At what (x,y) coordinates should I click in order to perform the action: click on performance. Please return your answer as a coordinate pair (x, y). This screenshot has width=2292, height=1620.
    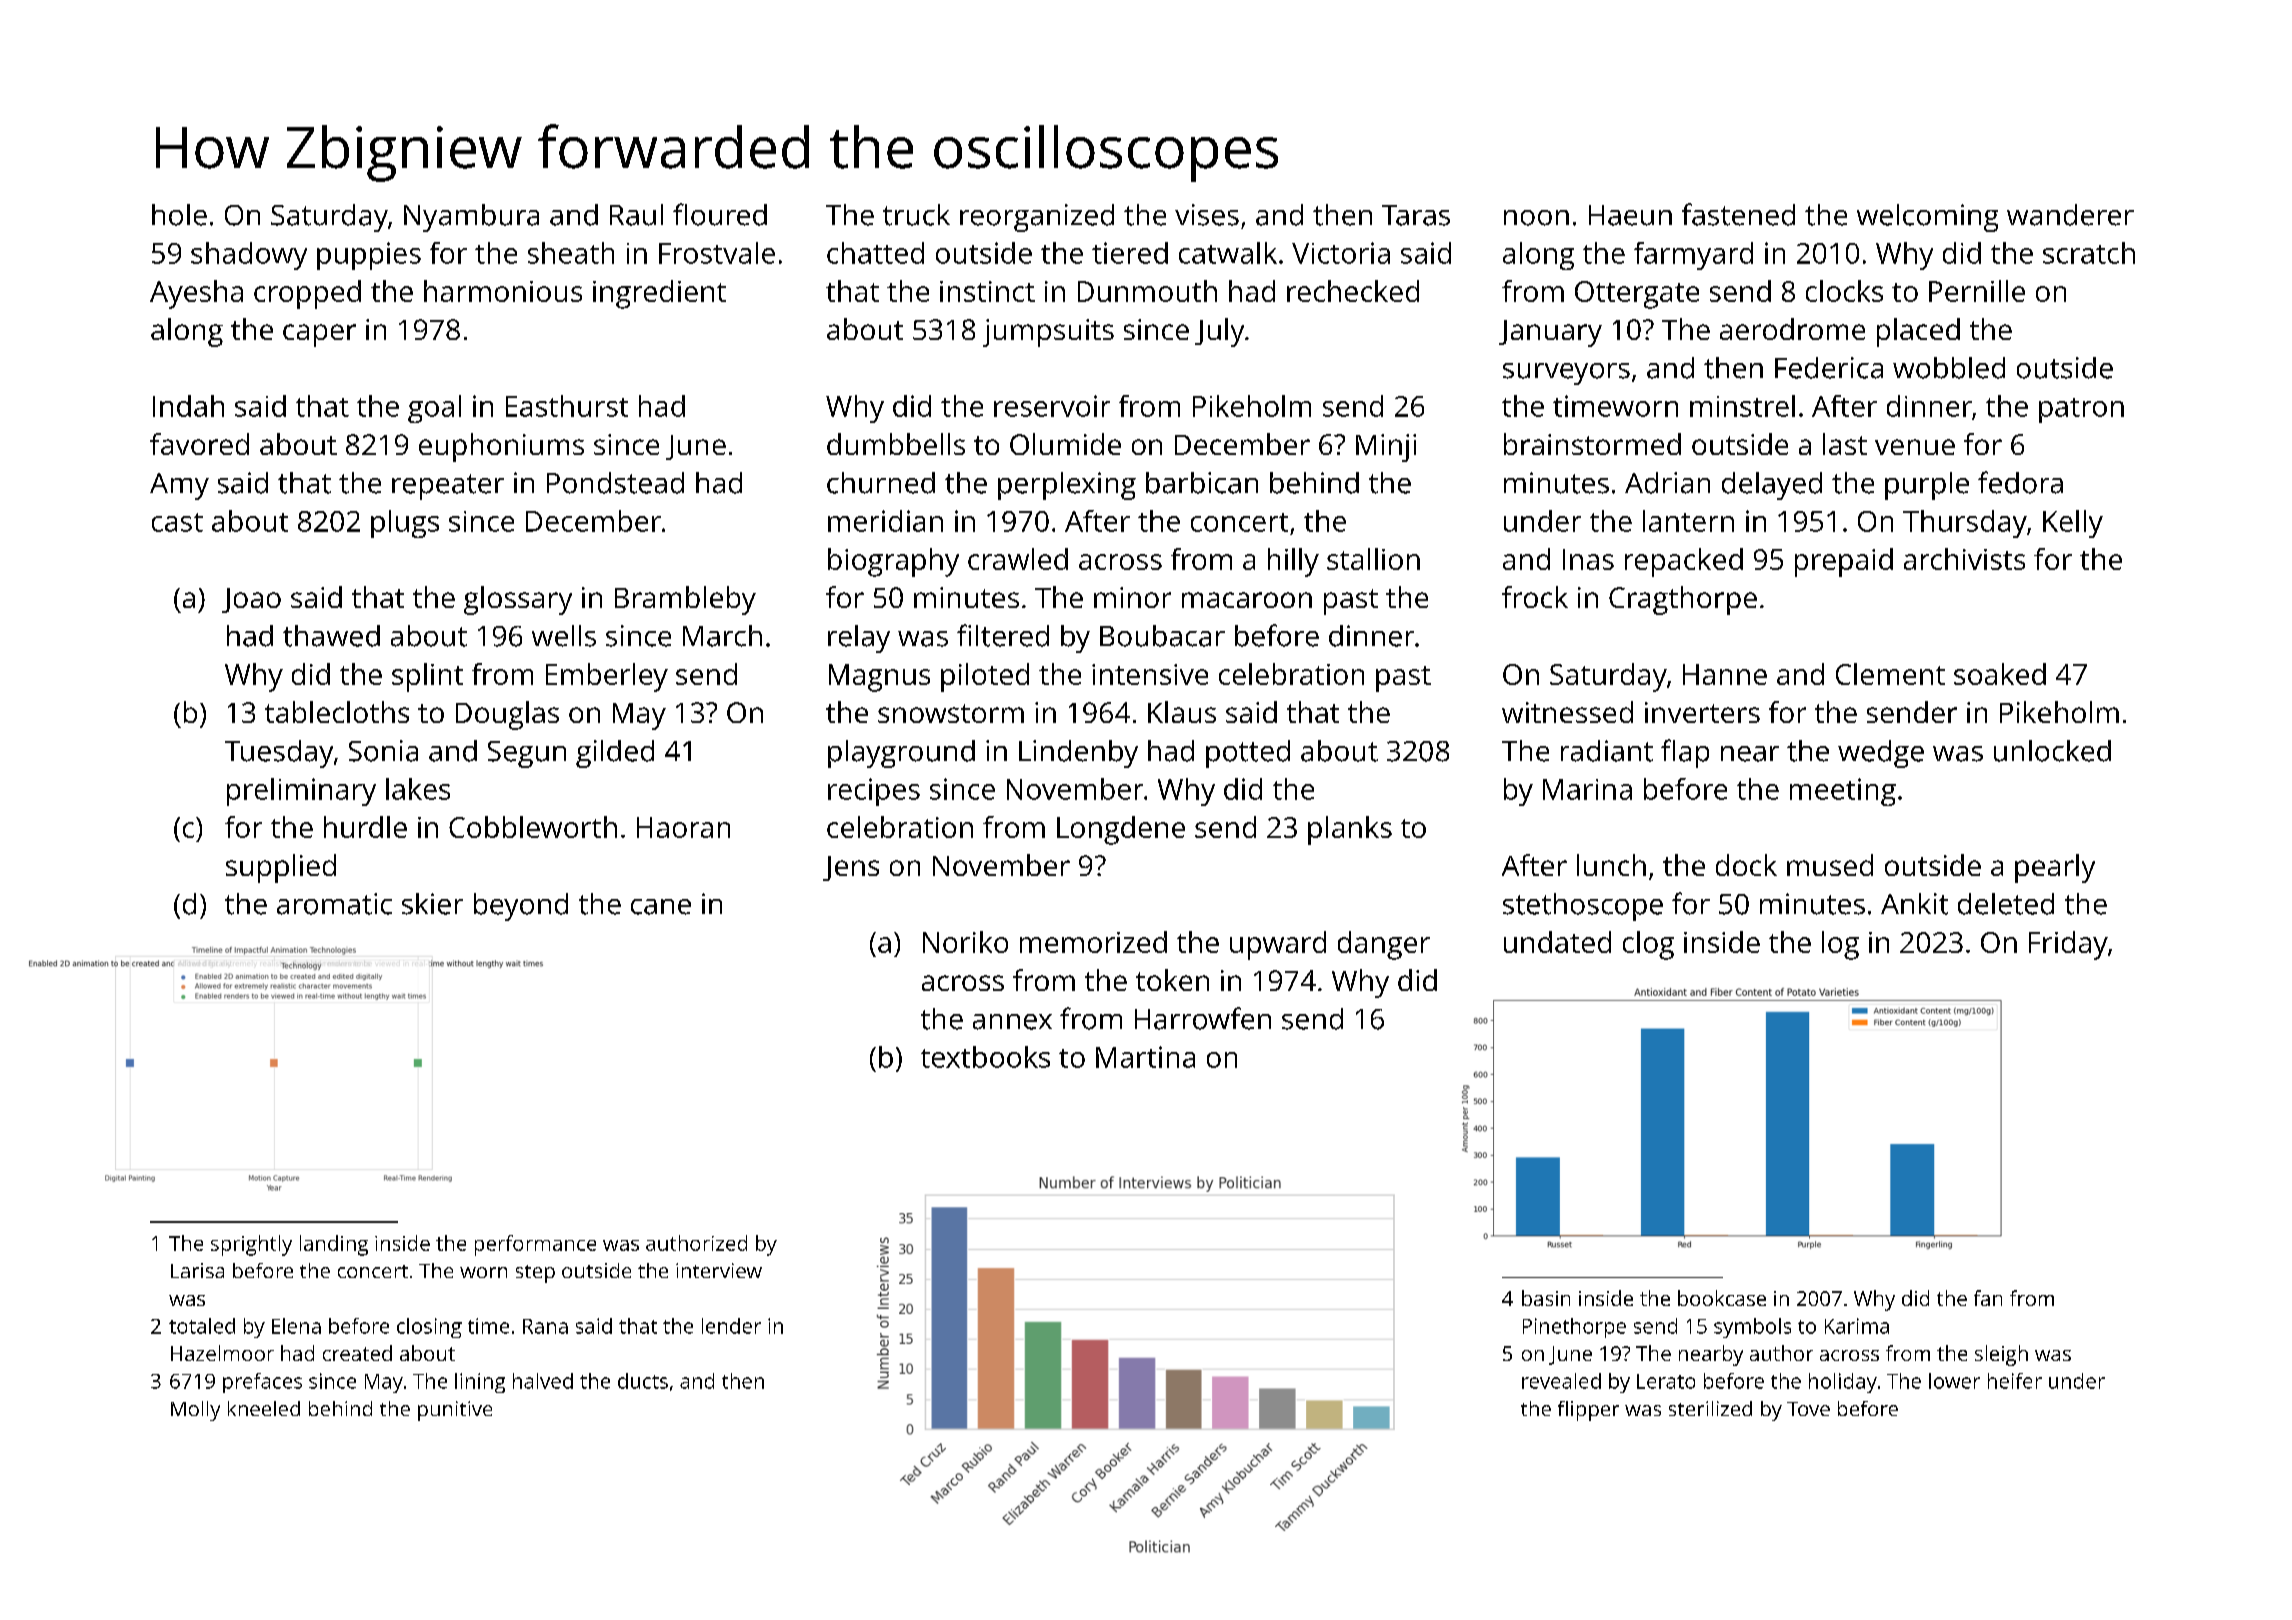
    Looking at the image, I should click on (535, 1245).
